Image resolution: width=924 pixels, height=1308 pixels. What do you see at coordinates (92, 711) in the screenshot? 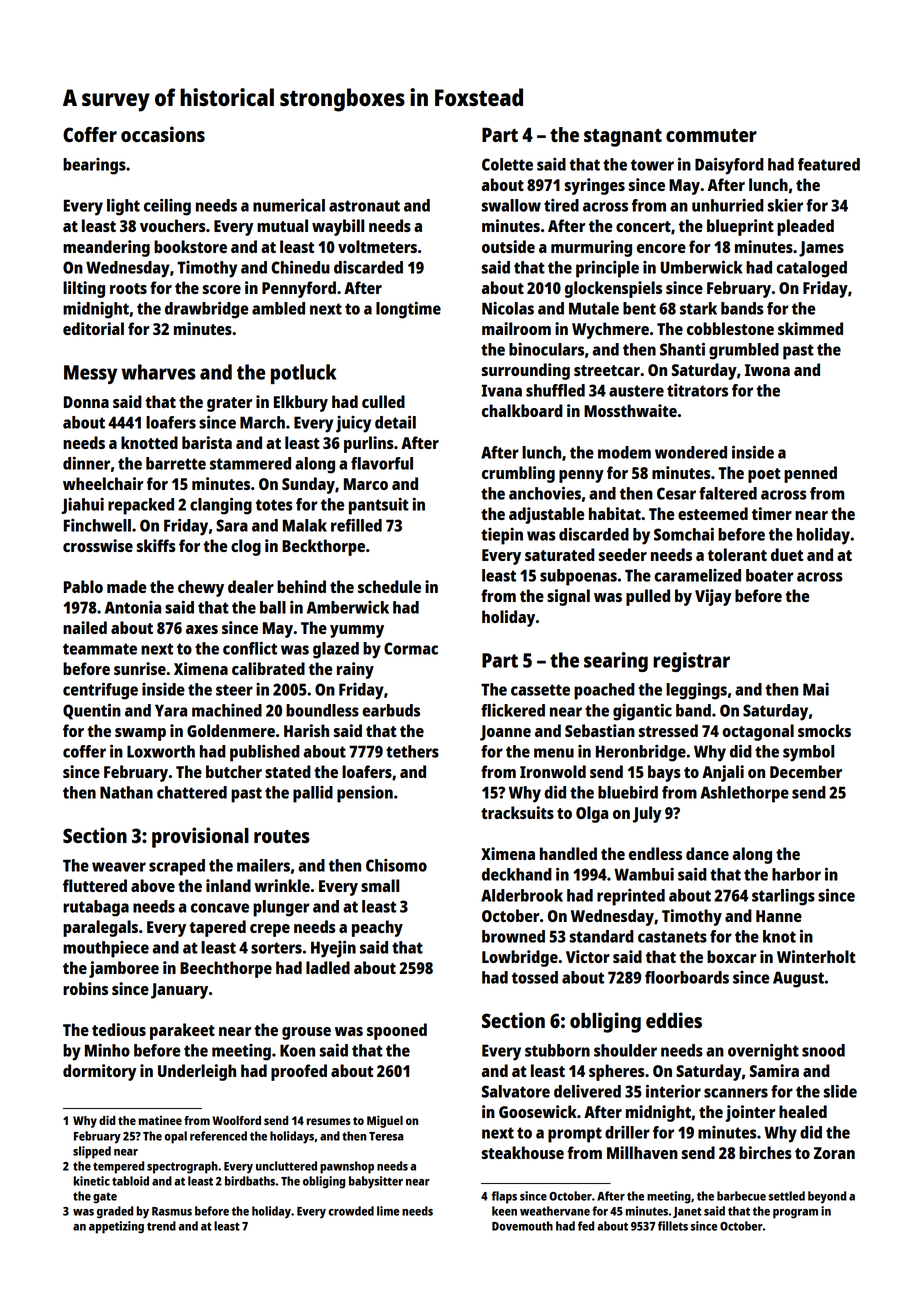
I see `Quentin` at bounding box center [92, 711].
